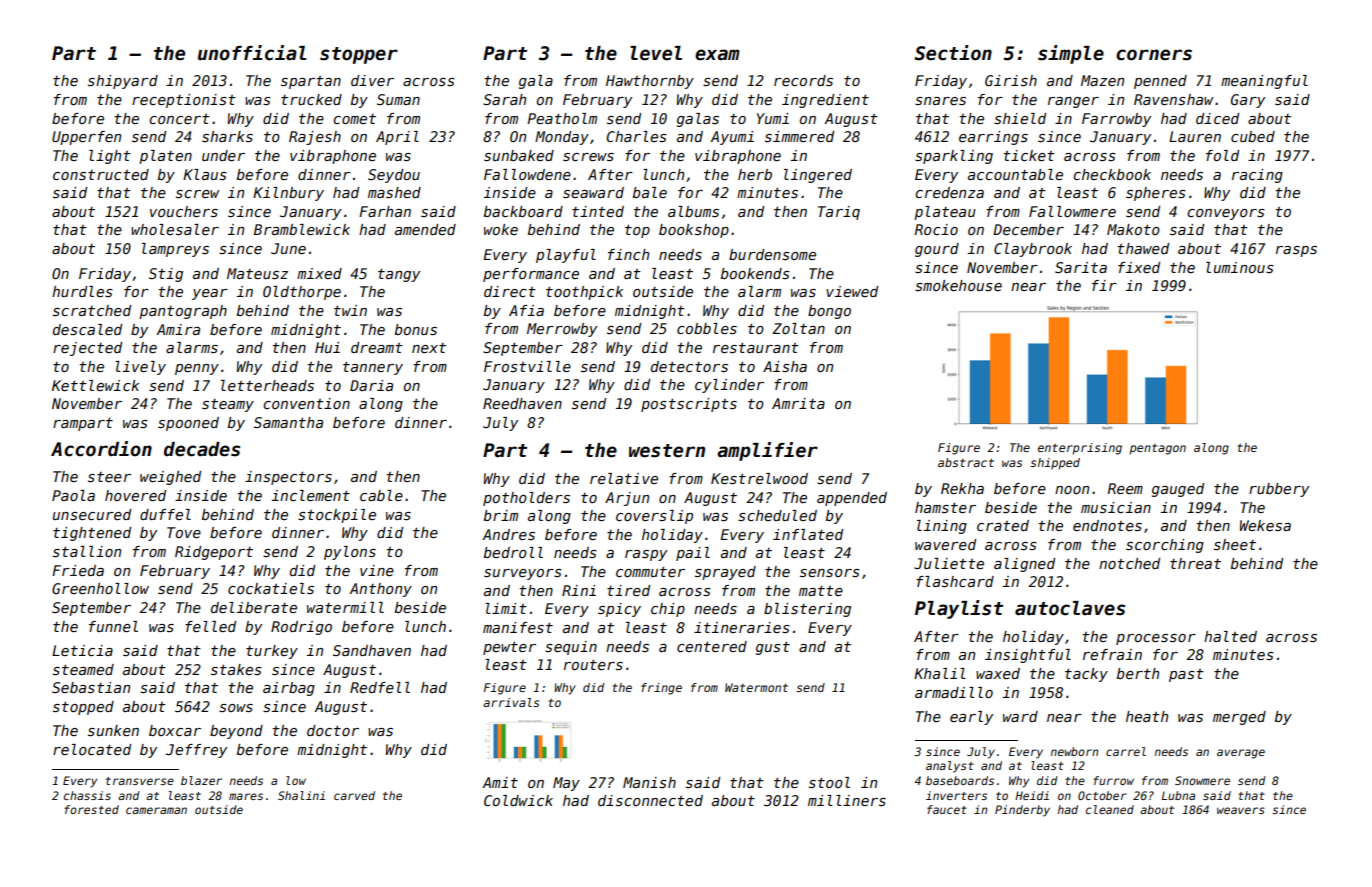 The image size is (1372, 887). Describe the element at coordinates (1139, 267) in the image. I see `fixed` at that location.
